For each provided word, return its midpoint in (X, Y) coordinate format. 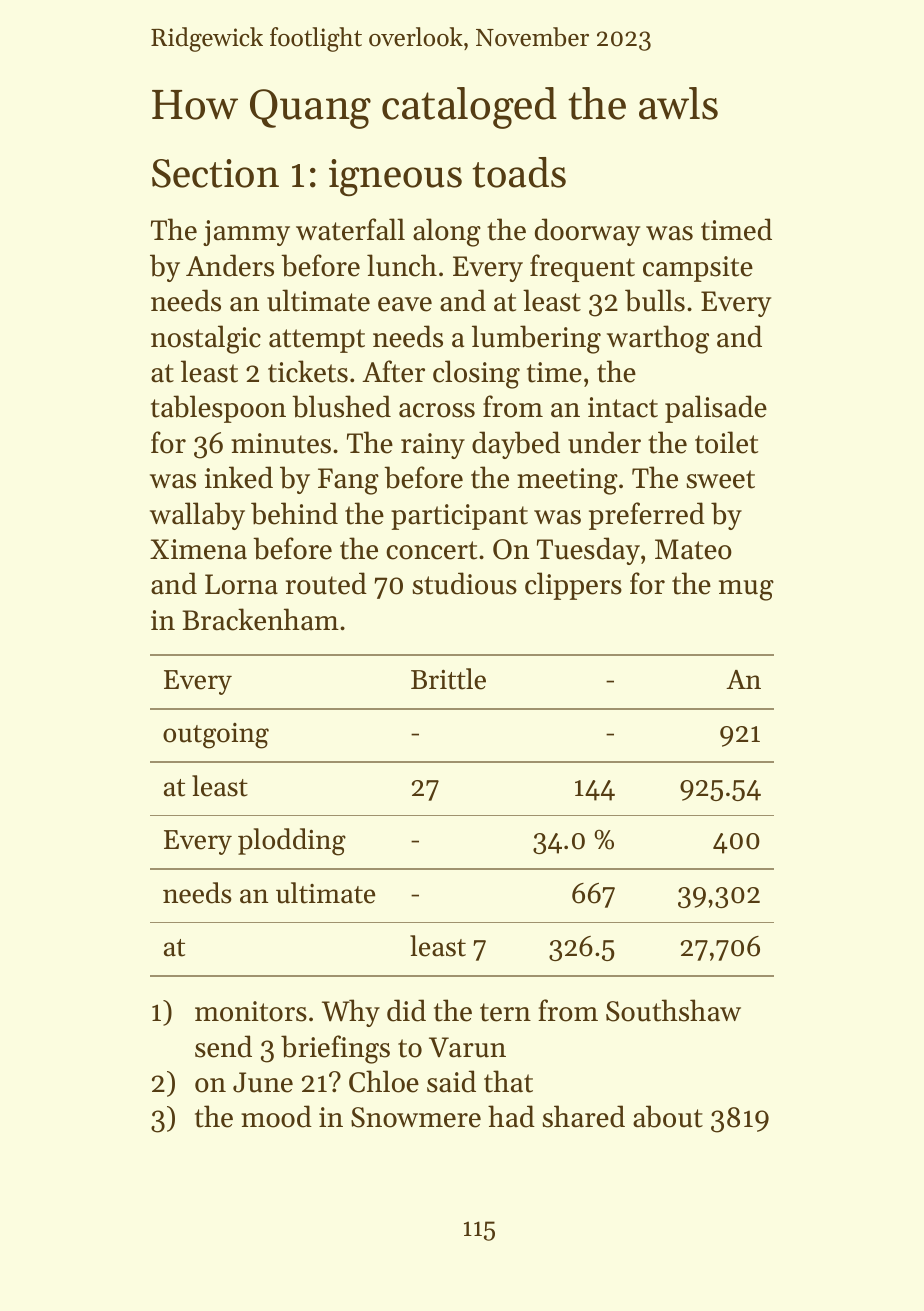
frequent (582, 268)
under (604, 442)
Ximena (198, 549)
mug (746, 590)
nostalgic (206, 339)
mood (276, 1116)
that (508, 1081)
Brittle (448, 679)
